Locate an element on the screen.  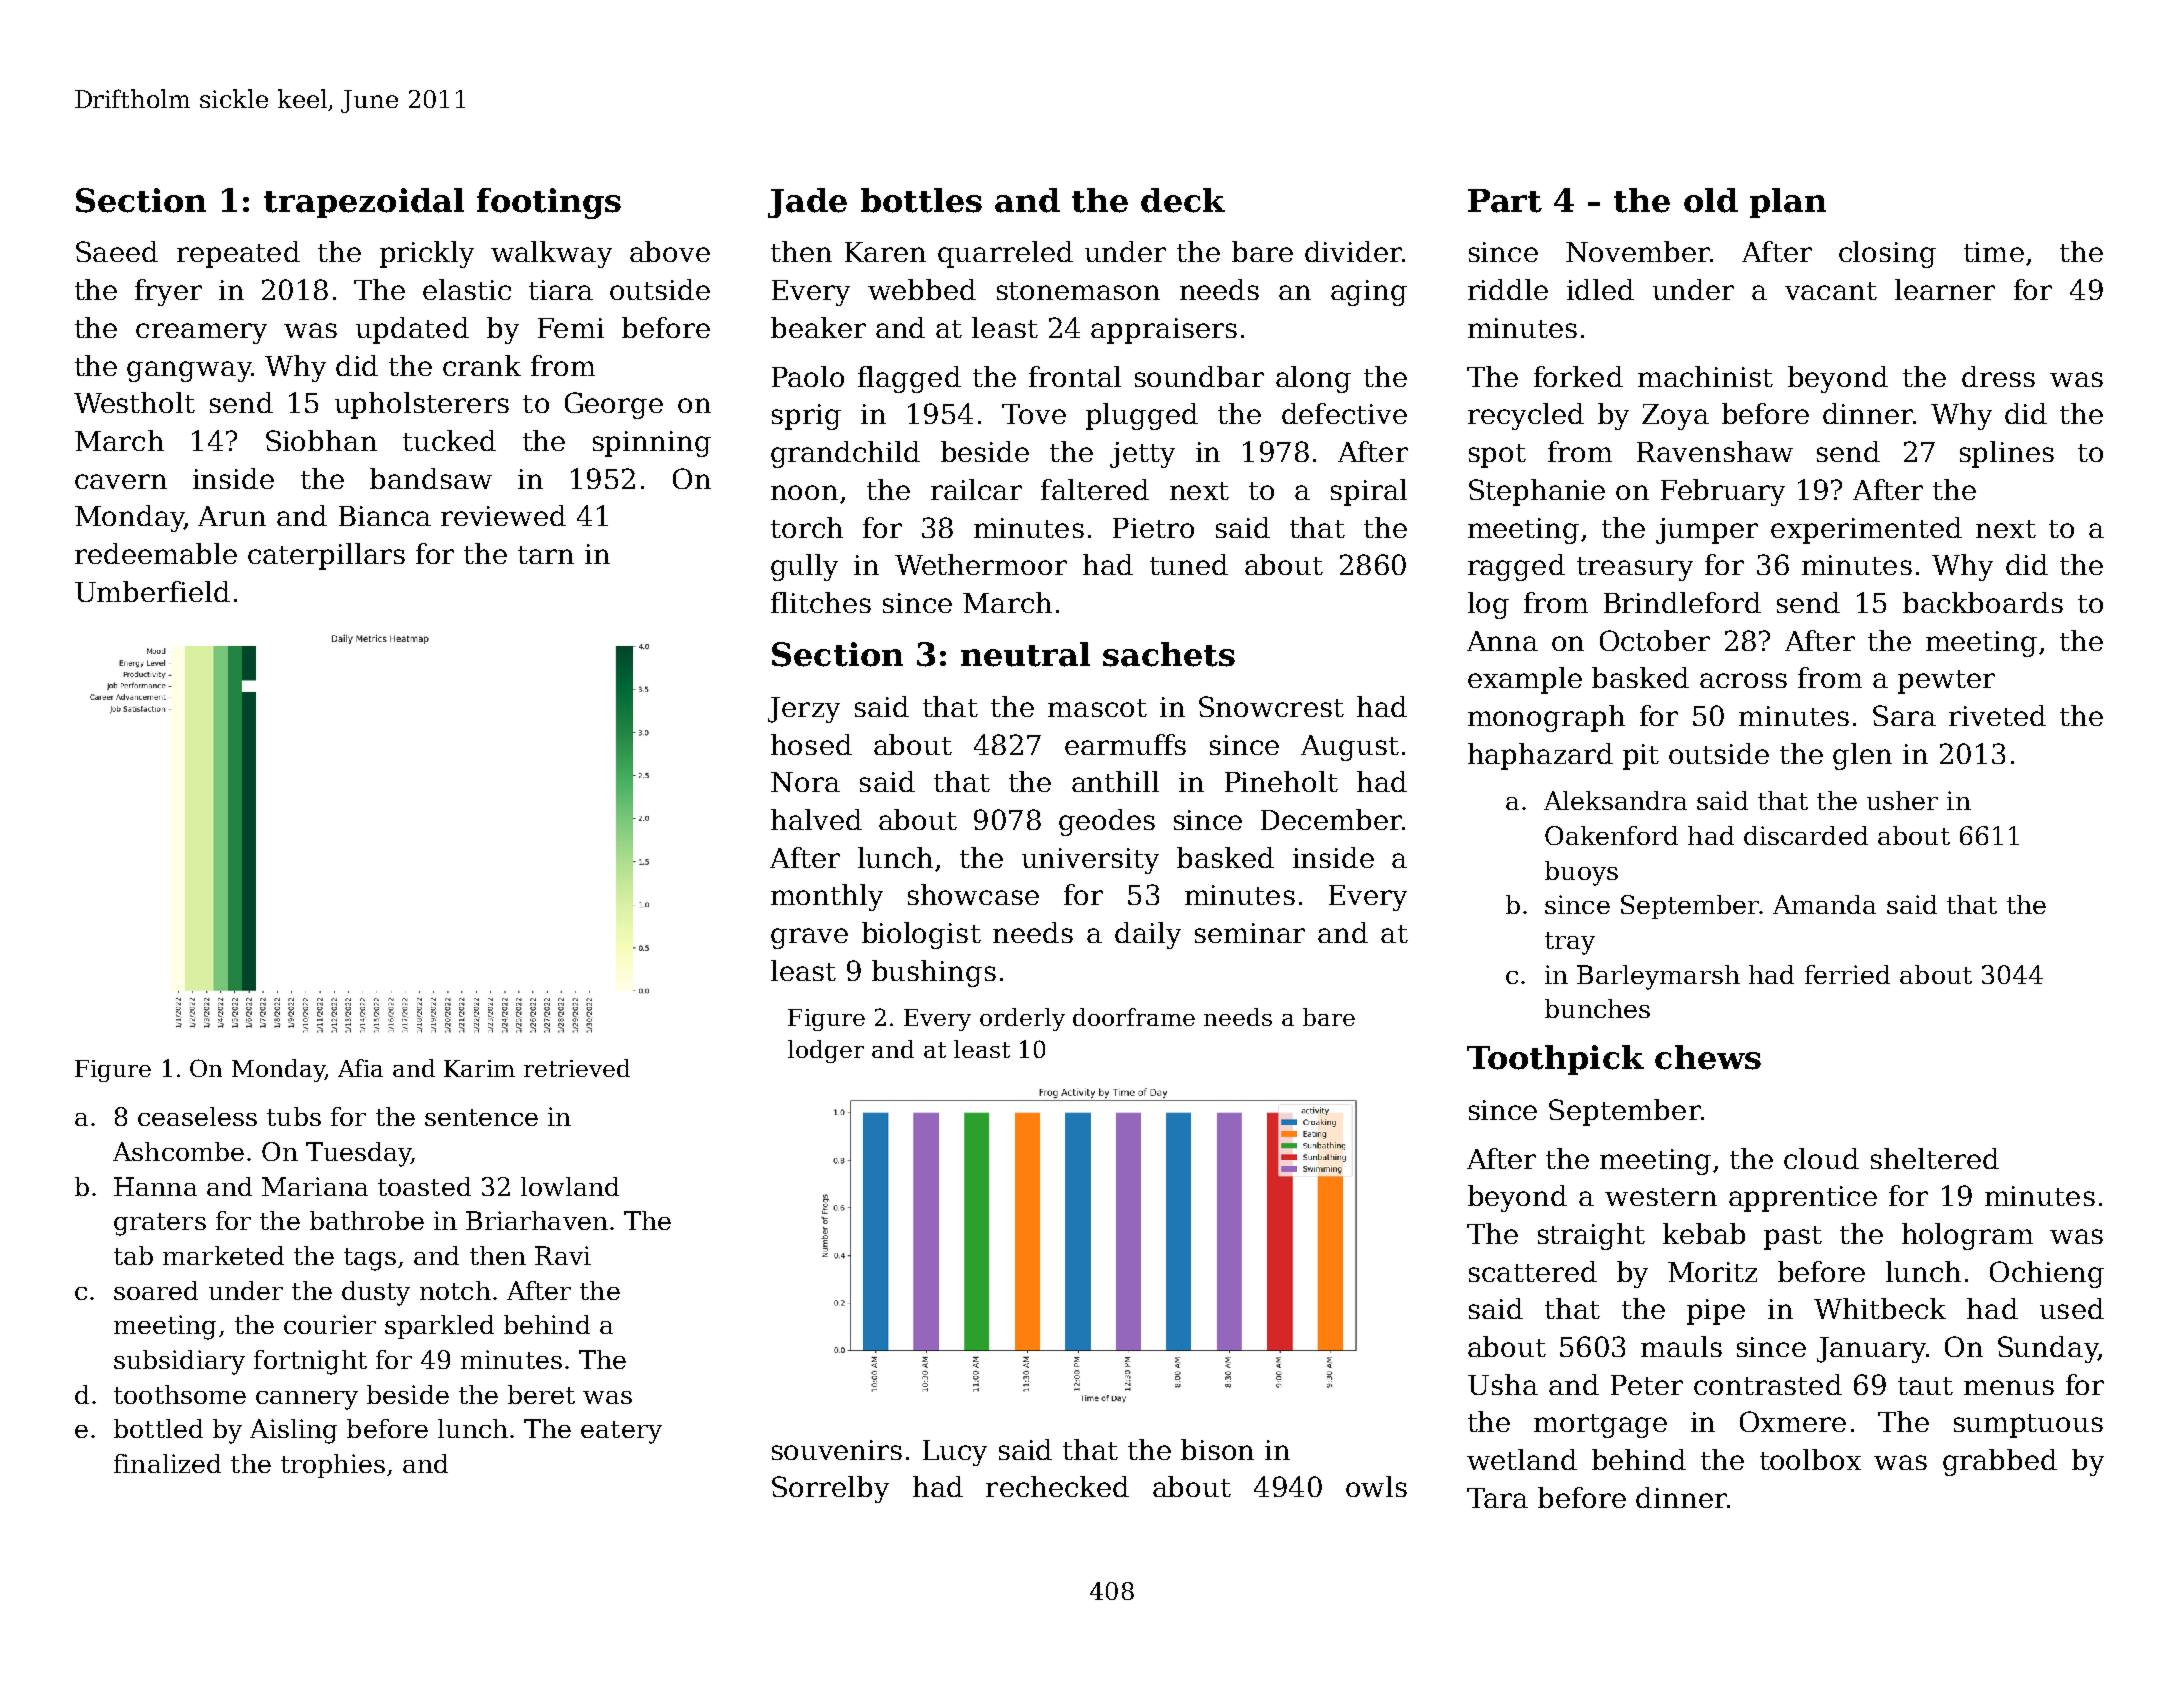
halved is located at coordinates (816, 819).
